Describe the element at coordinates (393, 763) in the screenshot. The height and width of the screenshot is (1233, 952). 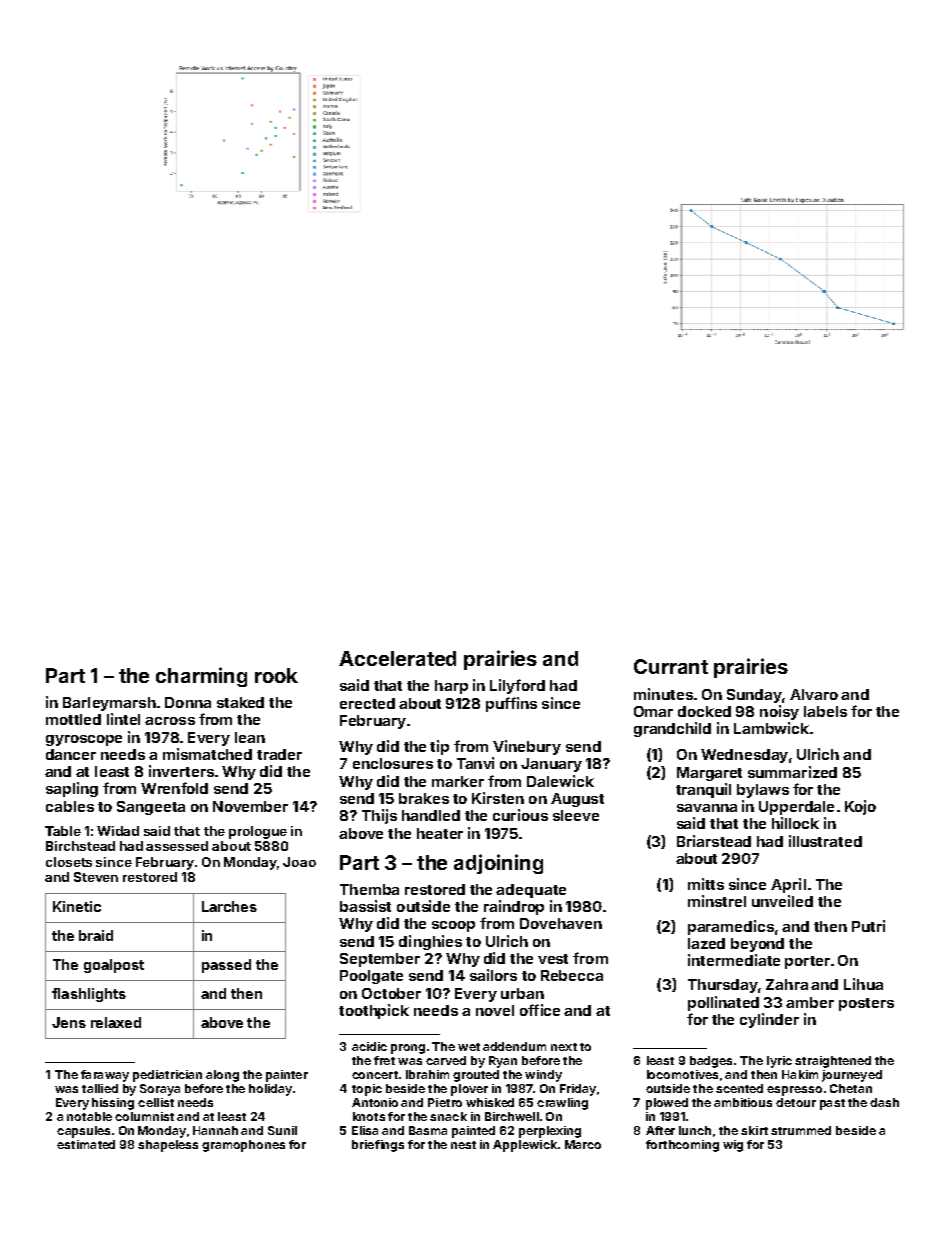
I see `enclosures` at that location.
